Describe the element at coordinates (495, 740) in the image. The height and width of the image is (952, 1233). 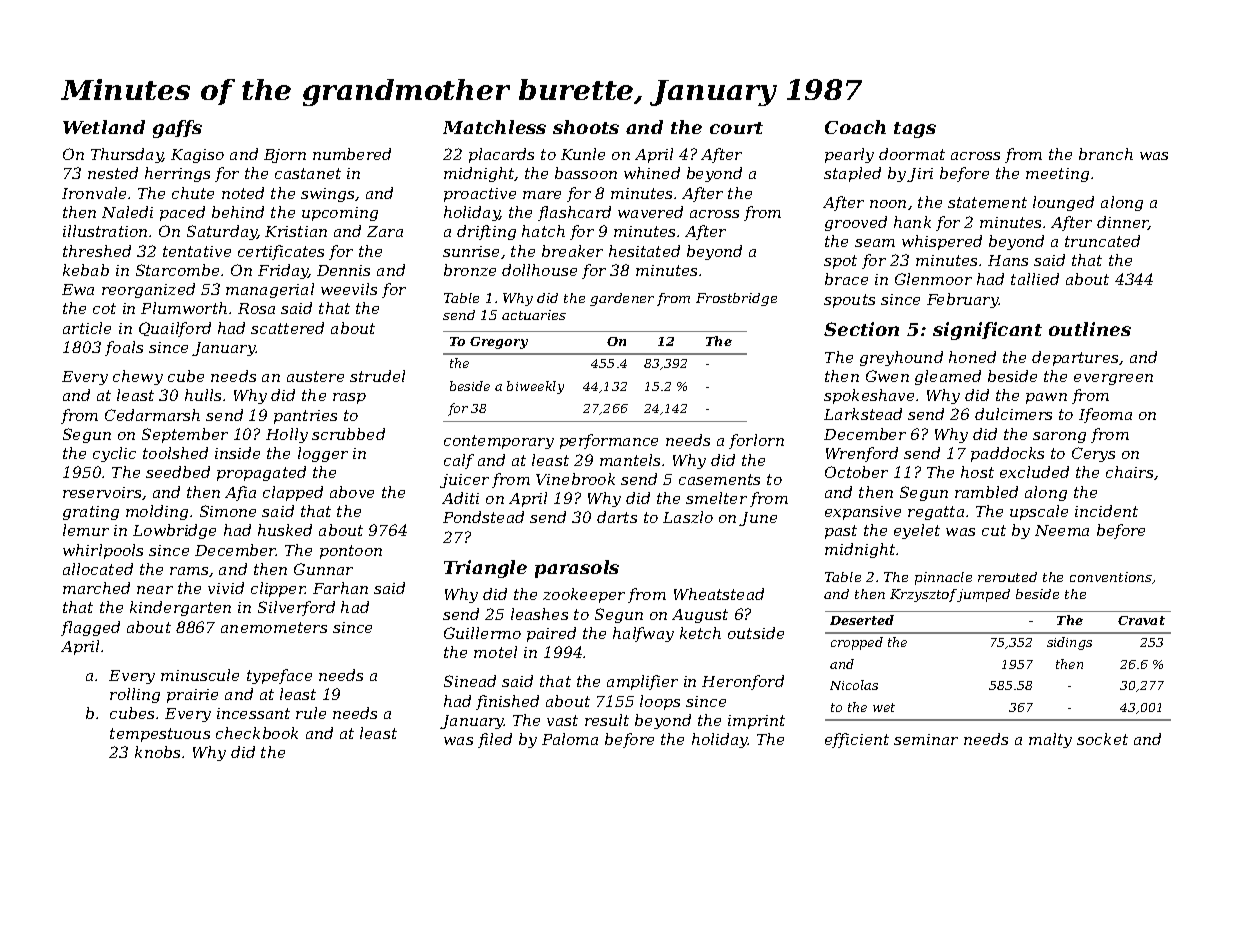
I see `filed` at that location.
